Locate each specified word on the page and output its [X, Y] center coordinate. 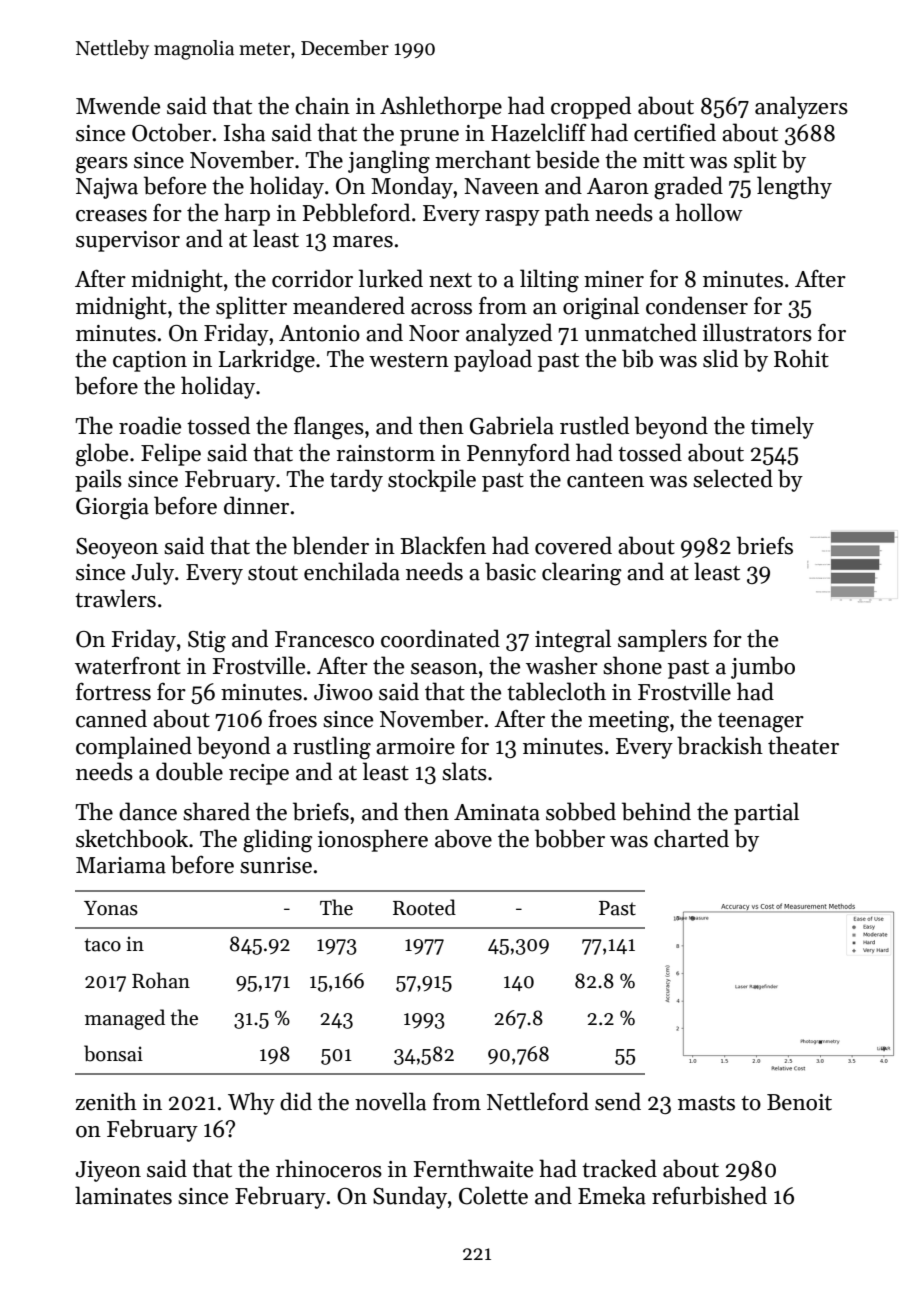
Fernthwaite [473, 1168]
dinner [256, 505]
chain [322, 105]
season [444, 669]
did [296, 1101]
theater [803, 745]
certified [675, 132]
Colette [493, 1195]
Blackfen [443, 545]
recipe [259, 774]
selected [733, 478]
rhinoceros [329, 1168]
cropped [591, 107]
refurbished [709, 1195]
